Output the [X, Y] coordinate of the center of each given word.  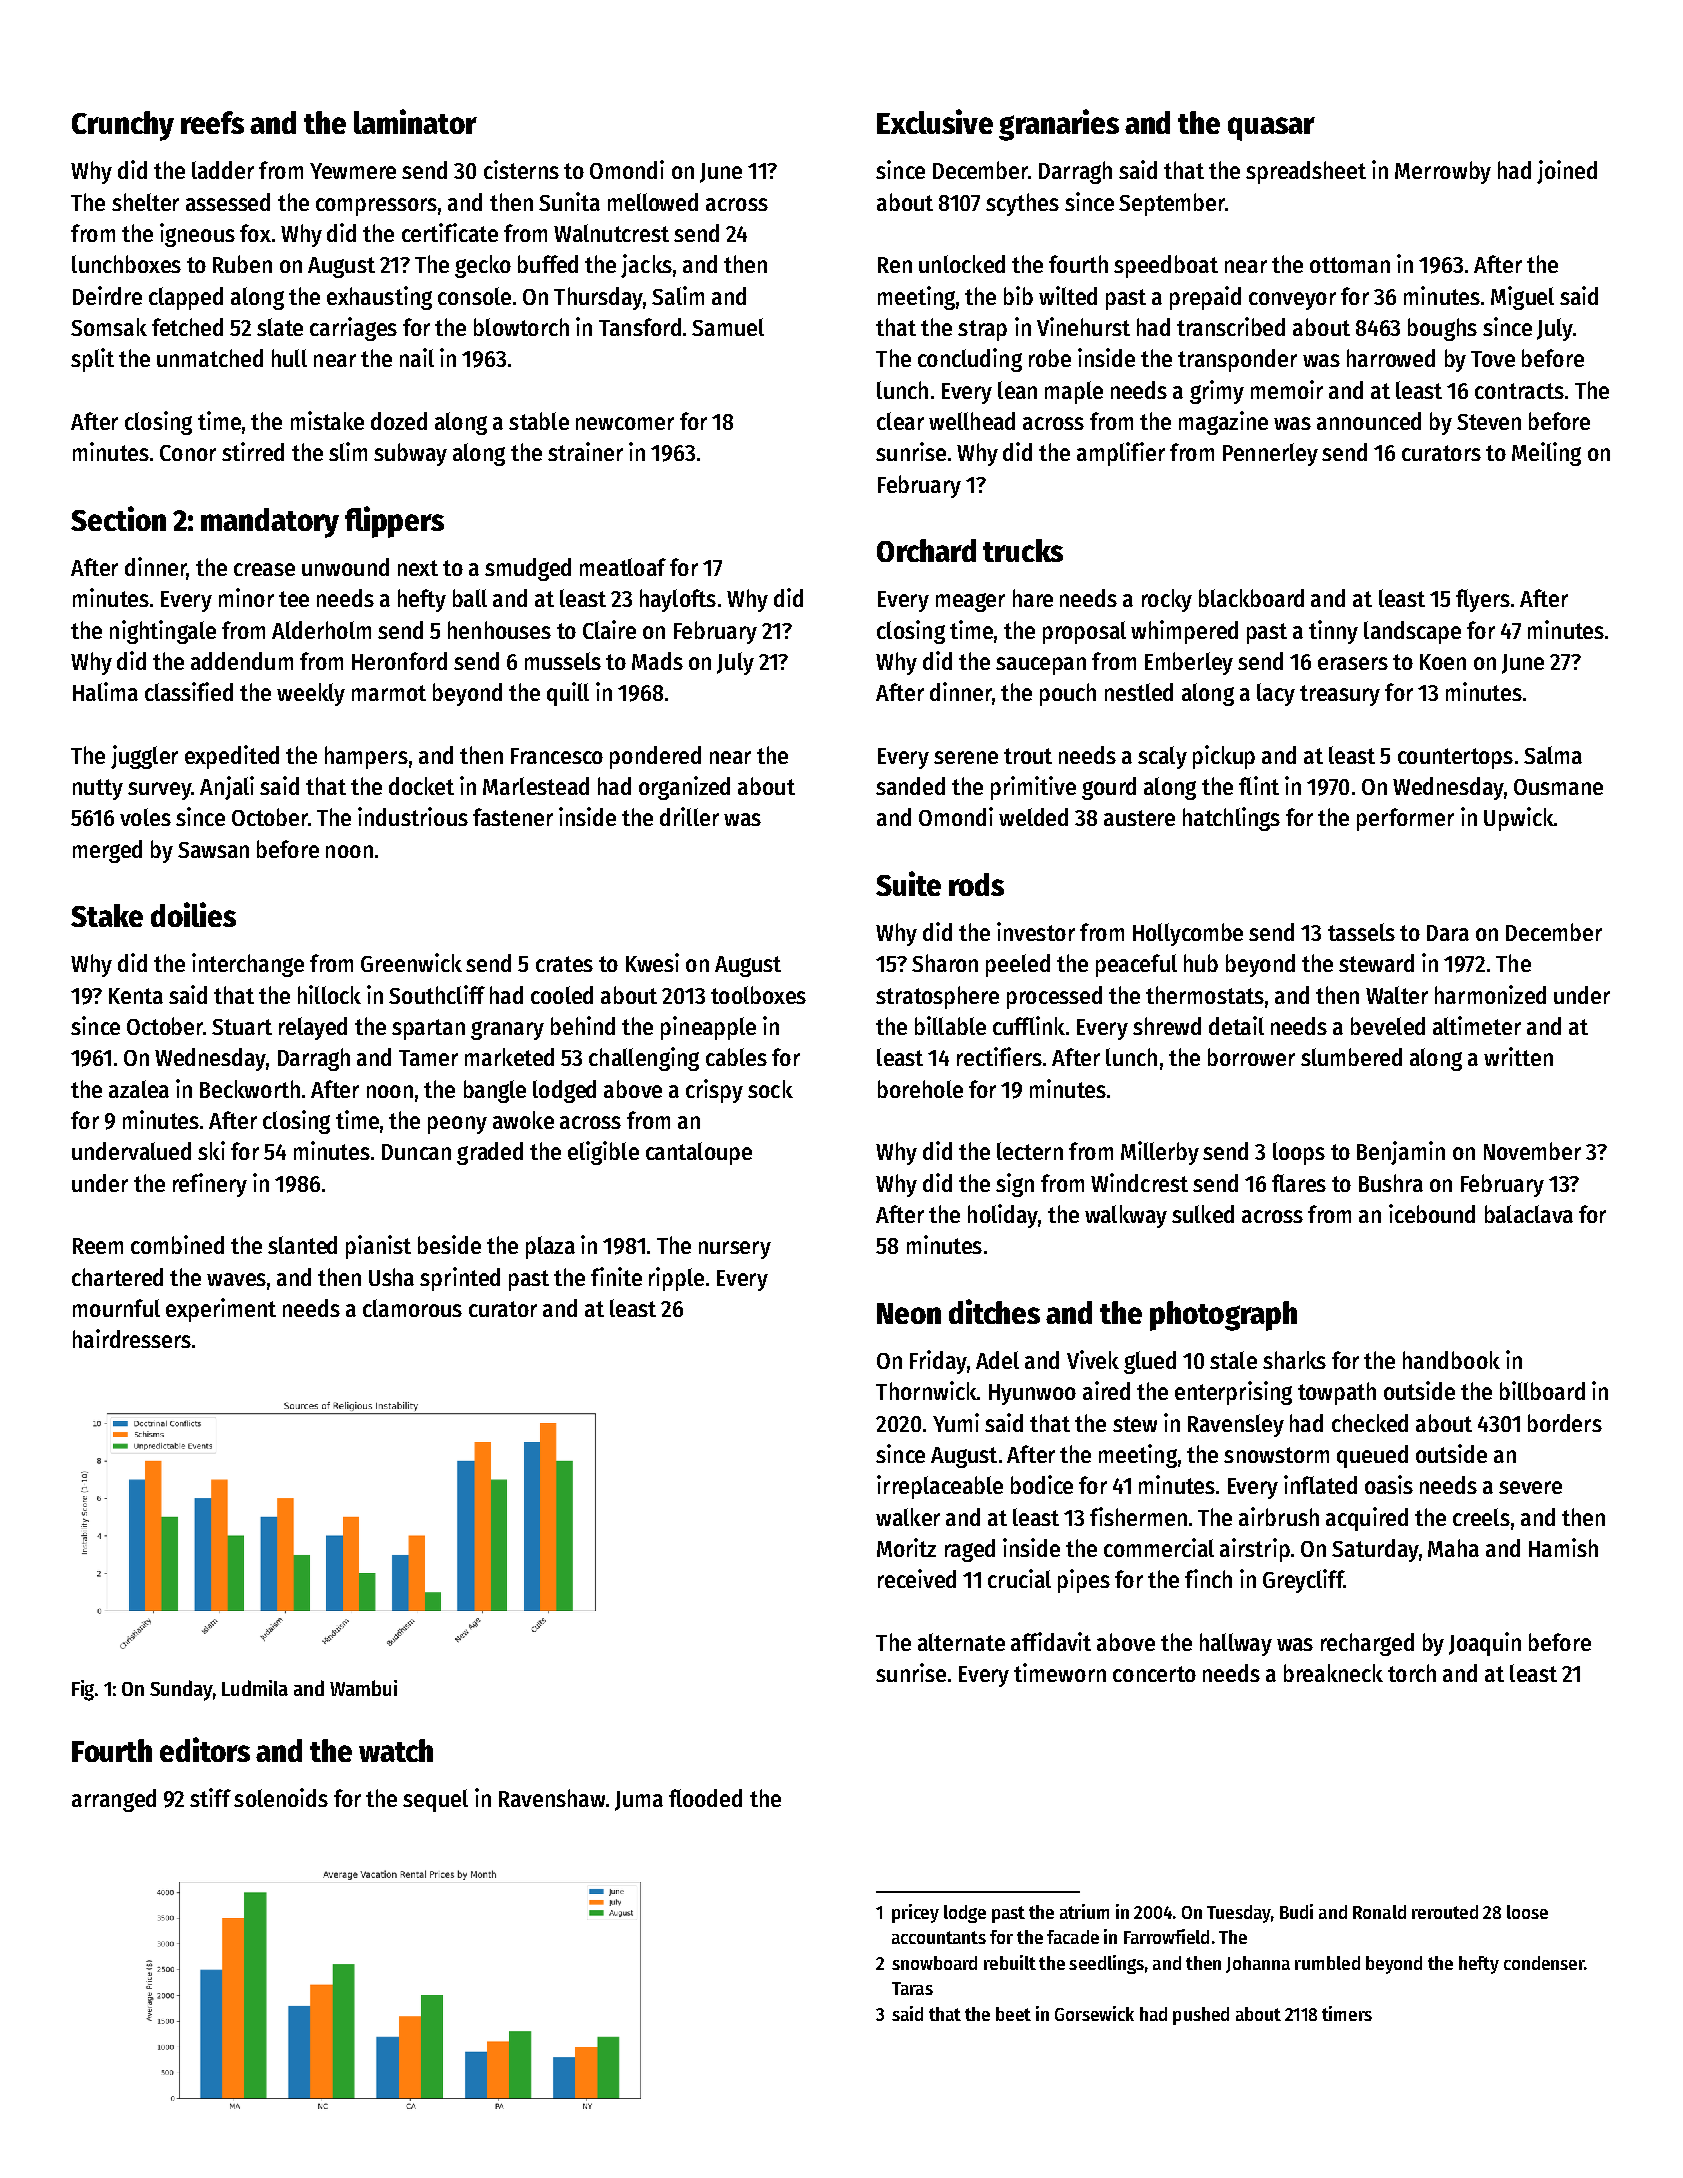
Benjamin [1401, 1153]
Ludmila [255, 1688]
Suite [908, 883]
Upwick [1519, 819]
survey [159, 791]
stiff [210, 1797]
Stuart [242, 1027]
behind [583, 1025]
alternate [961, 1642]
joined [1567, 172]
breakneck [1333, 1673]
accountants [939, 1937]
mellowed [653, 202]
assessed [228, 202]
